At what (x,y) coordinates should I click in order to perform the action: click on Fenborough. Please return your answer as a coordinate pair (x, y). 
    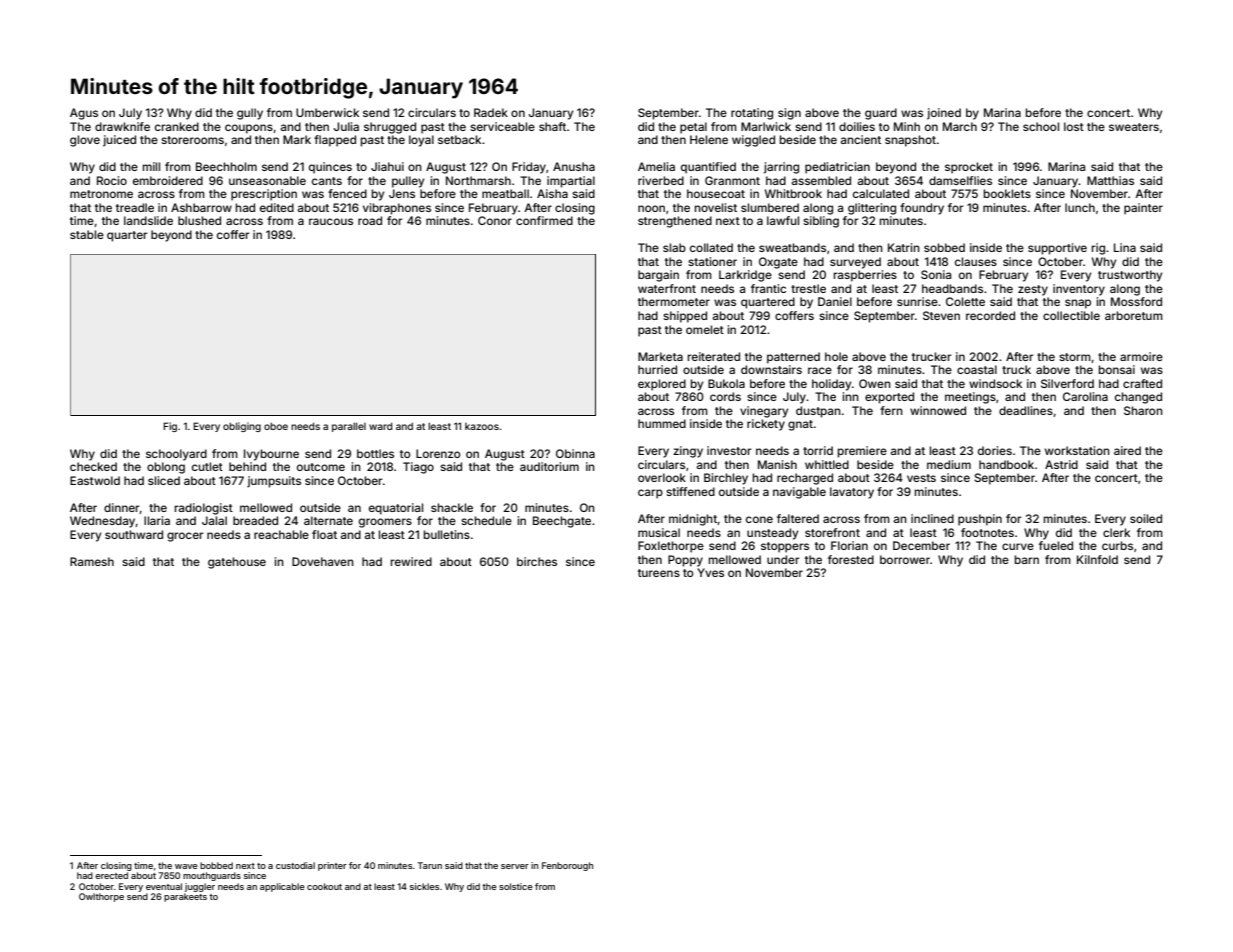
    Looking at the image, I should click on (567, 866).
